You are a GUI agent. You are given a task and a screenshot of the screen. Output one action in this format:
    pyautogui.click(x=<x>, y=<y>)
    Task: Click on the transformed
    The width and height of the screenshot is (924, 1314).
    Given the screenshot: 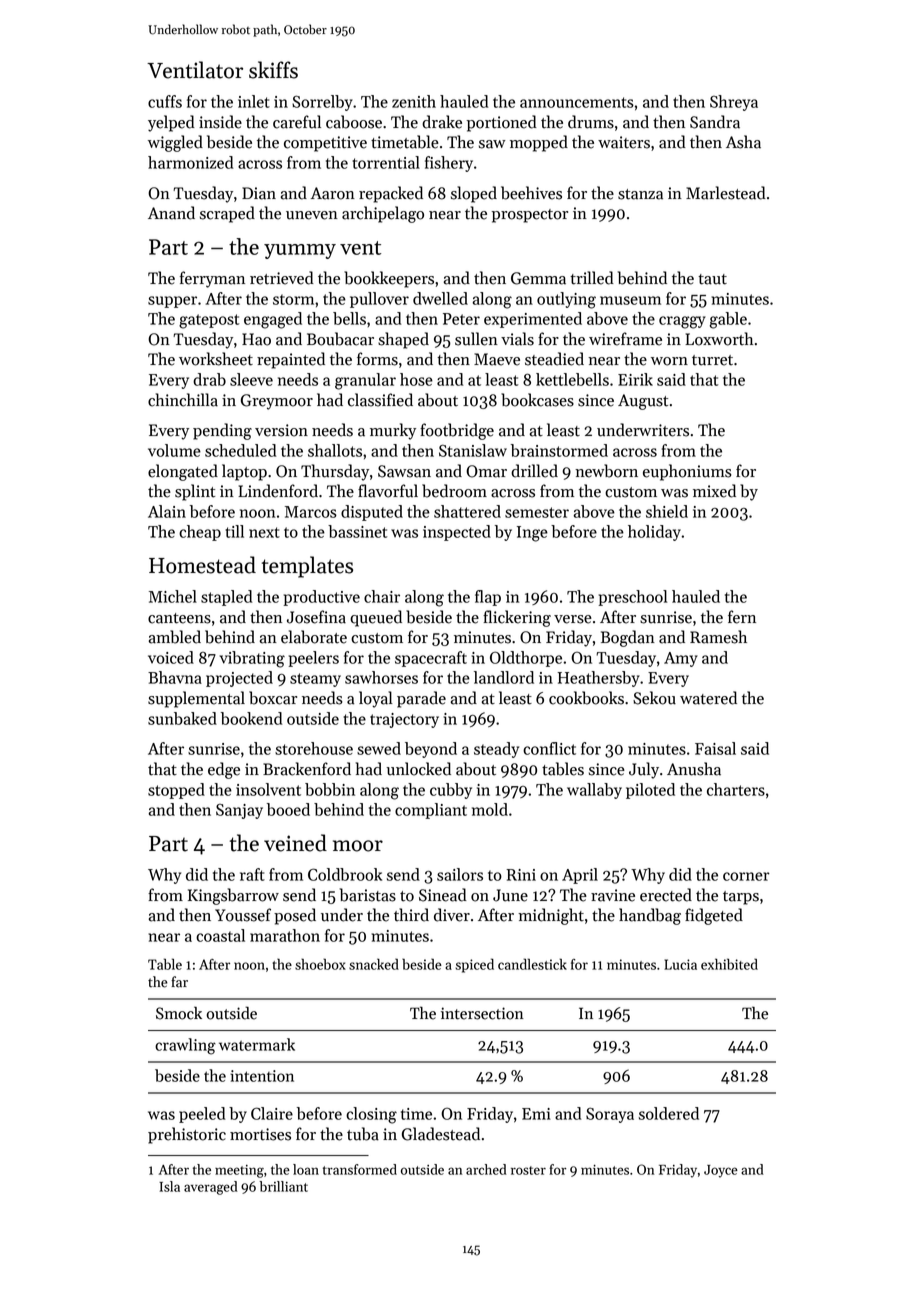 What is the action you would take?
    pyautogui.click(x=360, y=1169)
